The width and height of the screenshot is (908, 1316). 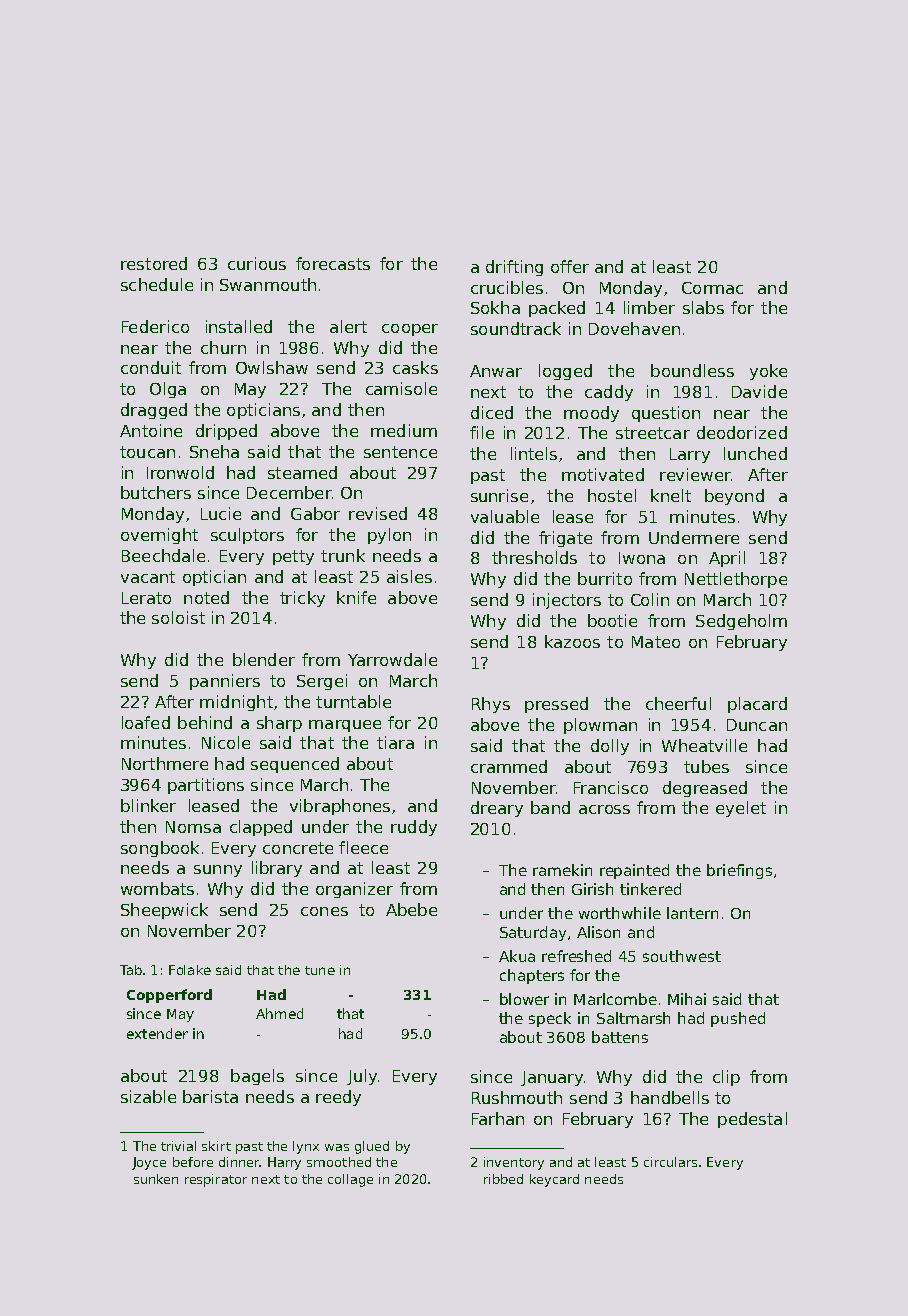 I want to click on Cormac, so click(x=712, y=288).
